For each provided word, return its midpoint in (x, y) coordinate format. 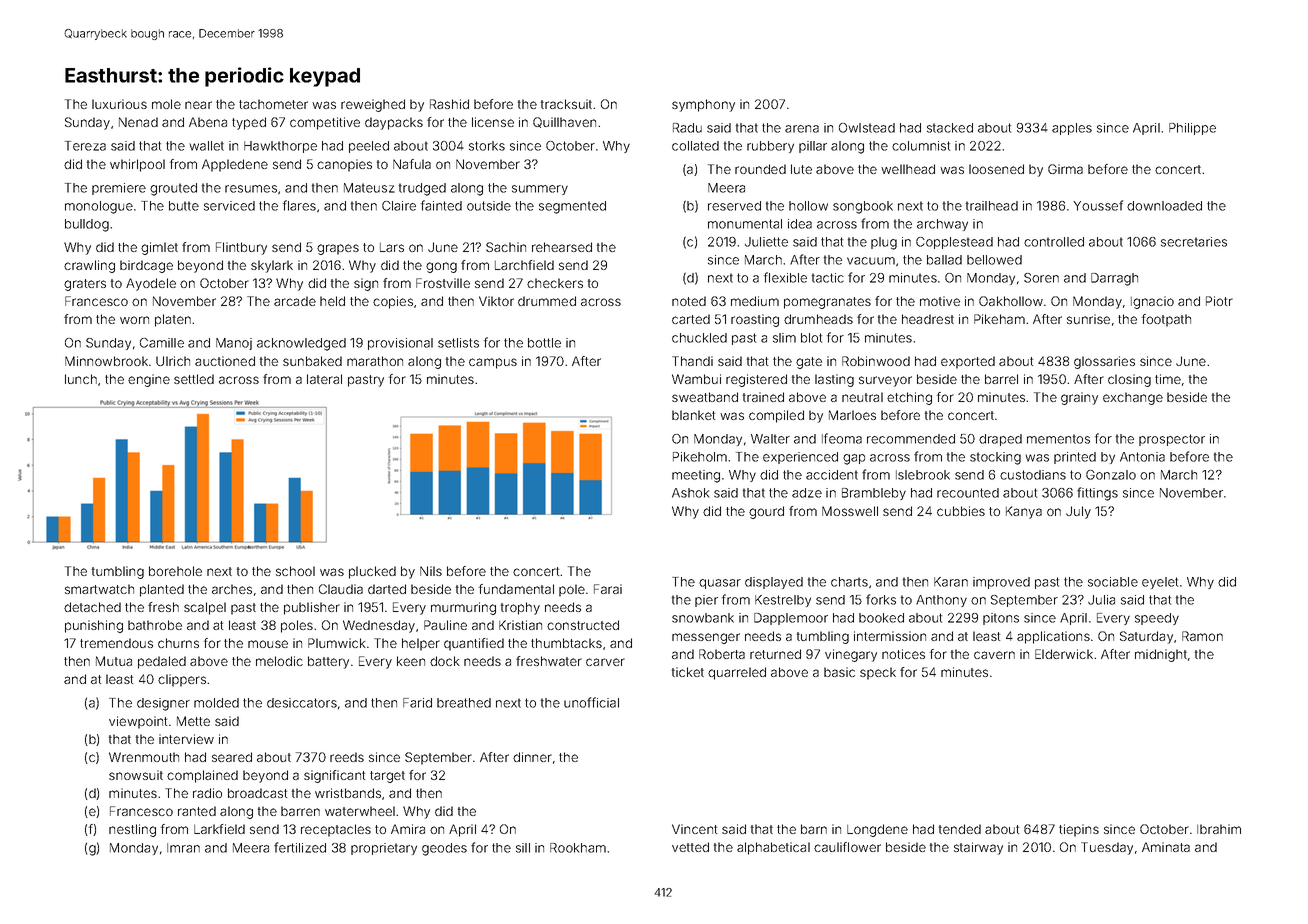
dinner (532, 757)
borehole (175, 571)
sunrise (1088, 319)
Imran (183, 848)
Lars (392, 247)
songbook (863, 207)
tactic (828, 278)
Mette (193, 721)
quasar (720, 584)
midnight (1161, 655)
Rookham (578, 848)
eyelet (1160, 583)
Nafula (412, 164)
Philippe (1192, 129)
